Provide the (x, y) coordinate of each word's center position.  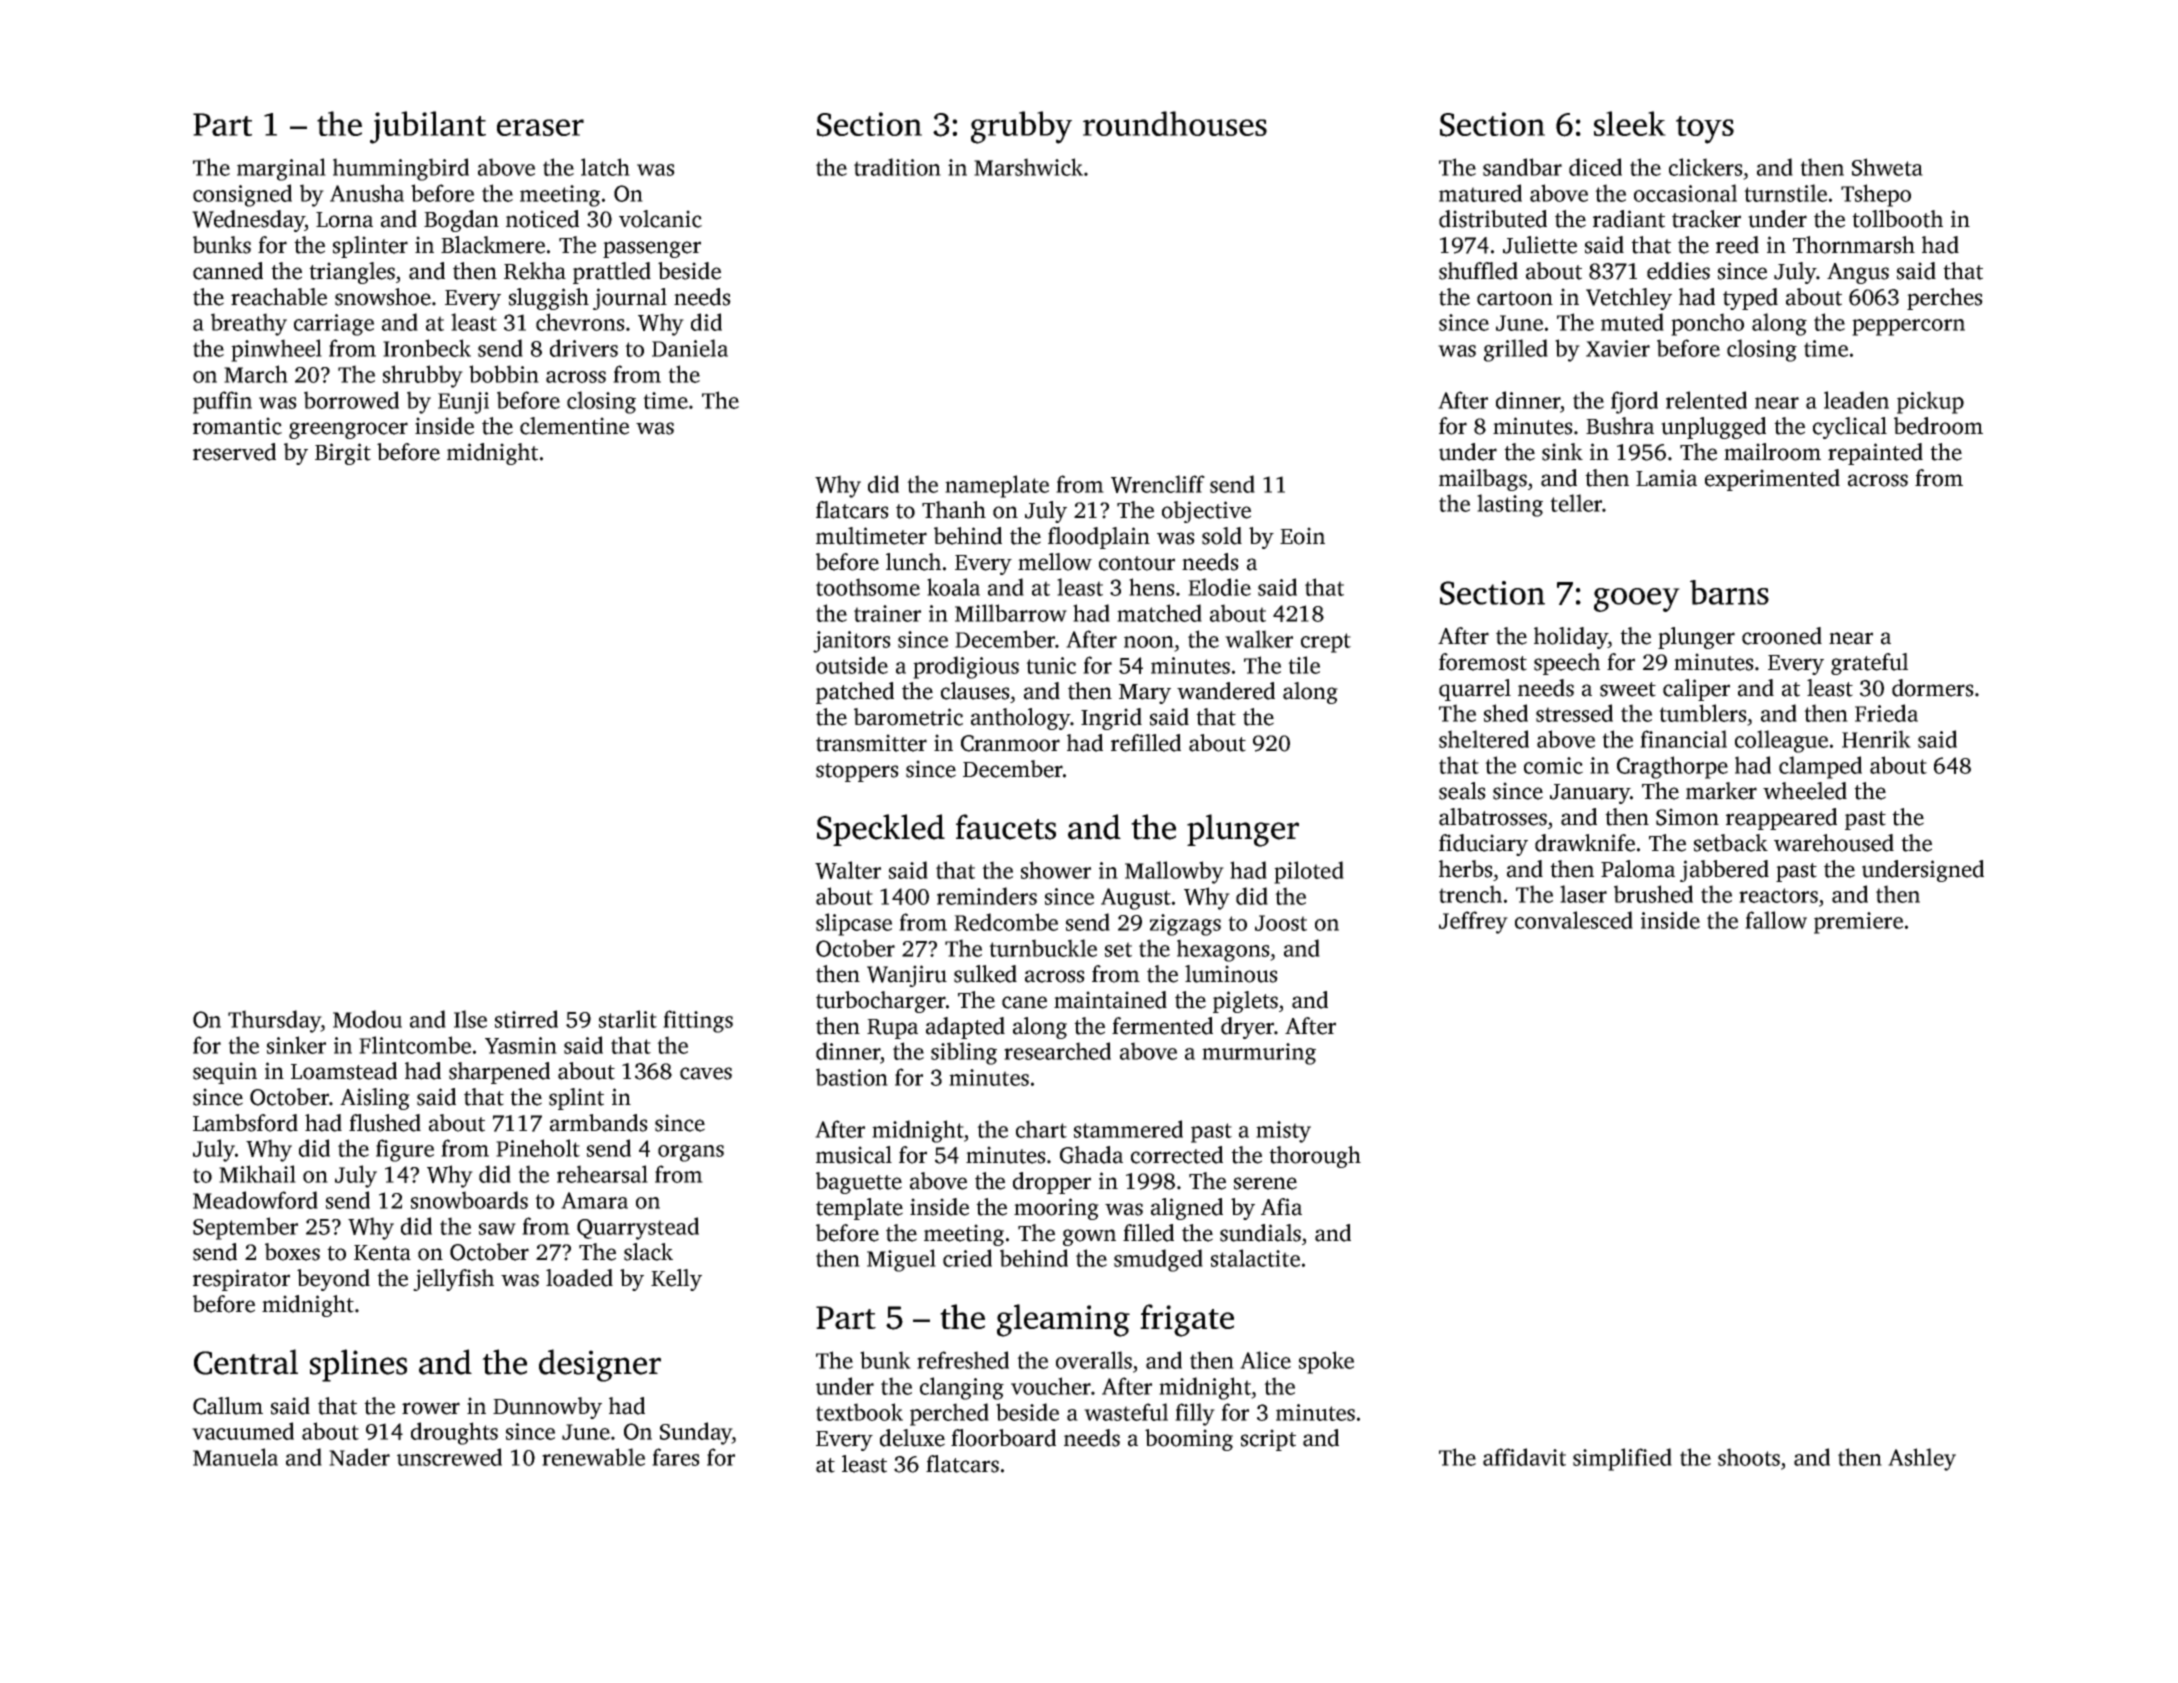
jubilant (428, 127)
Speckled (881, 830)
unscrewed (449, 1457)
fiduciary (1483, 845)
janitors (852, 642)
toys (1705, 130)
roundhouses (1175, 123)
